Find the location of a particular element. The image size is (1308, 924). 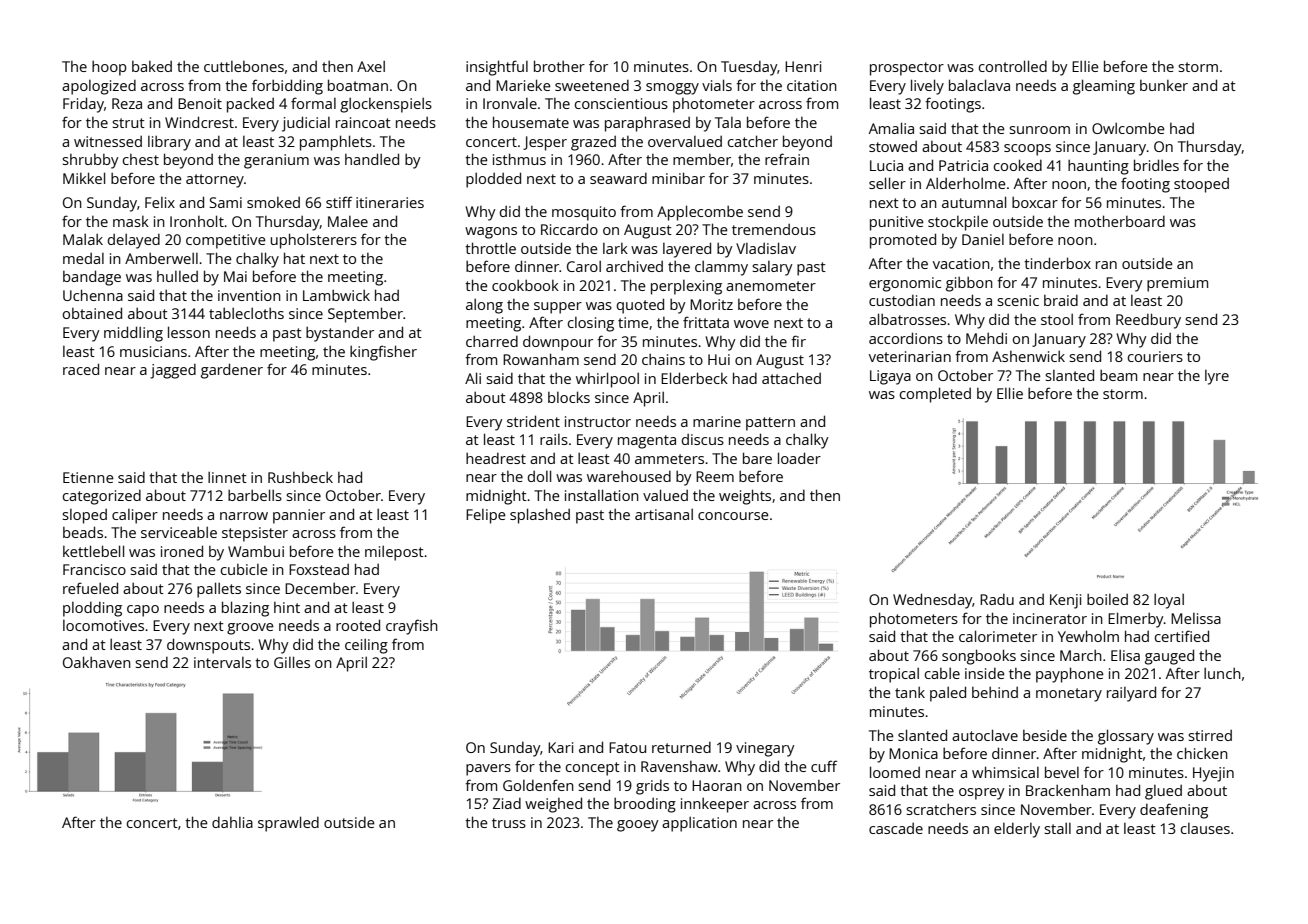

stooped is located at coordinates (1201, 185).
